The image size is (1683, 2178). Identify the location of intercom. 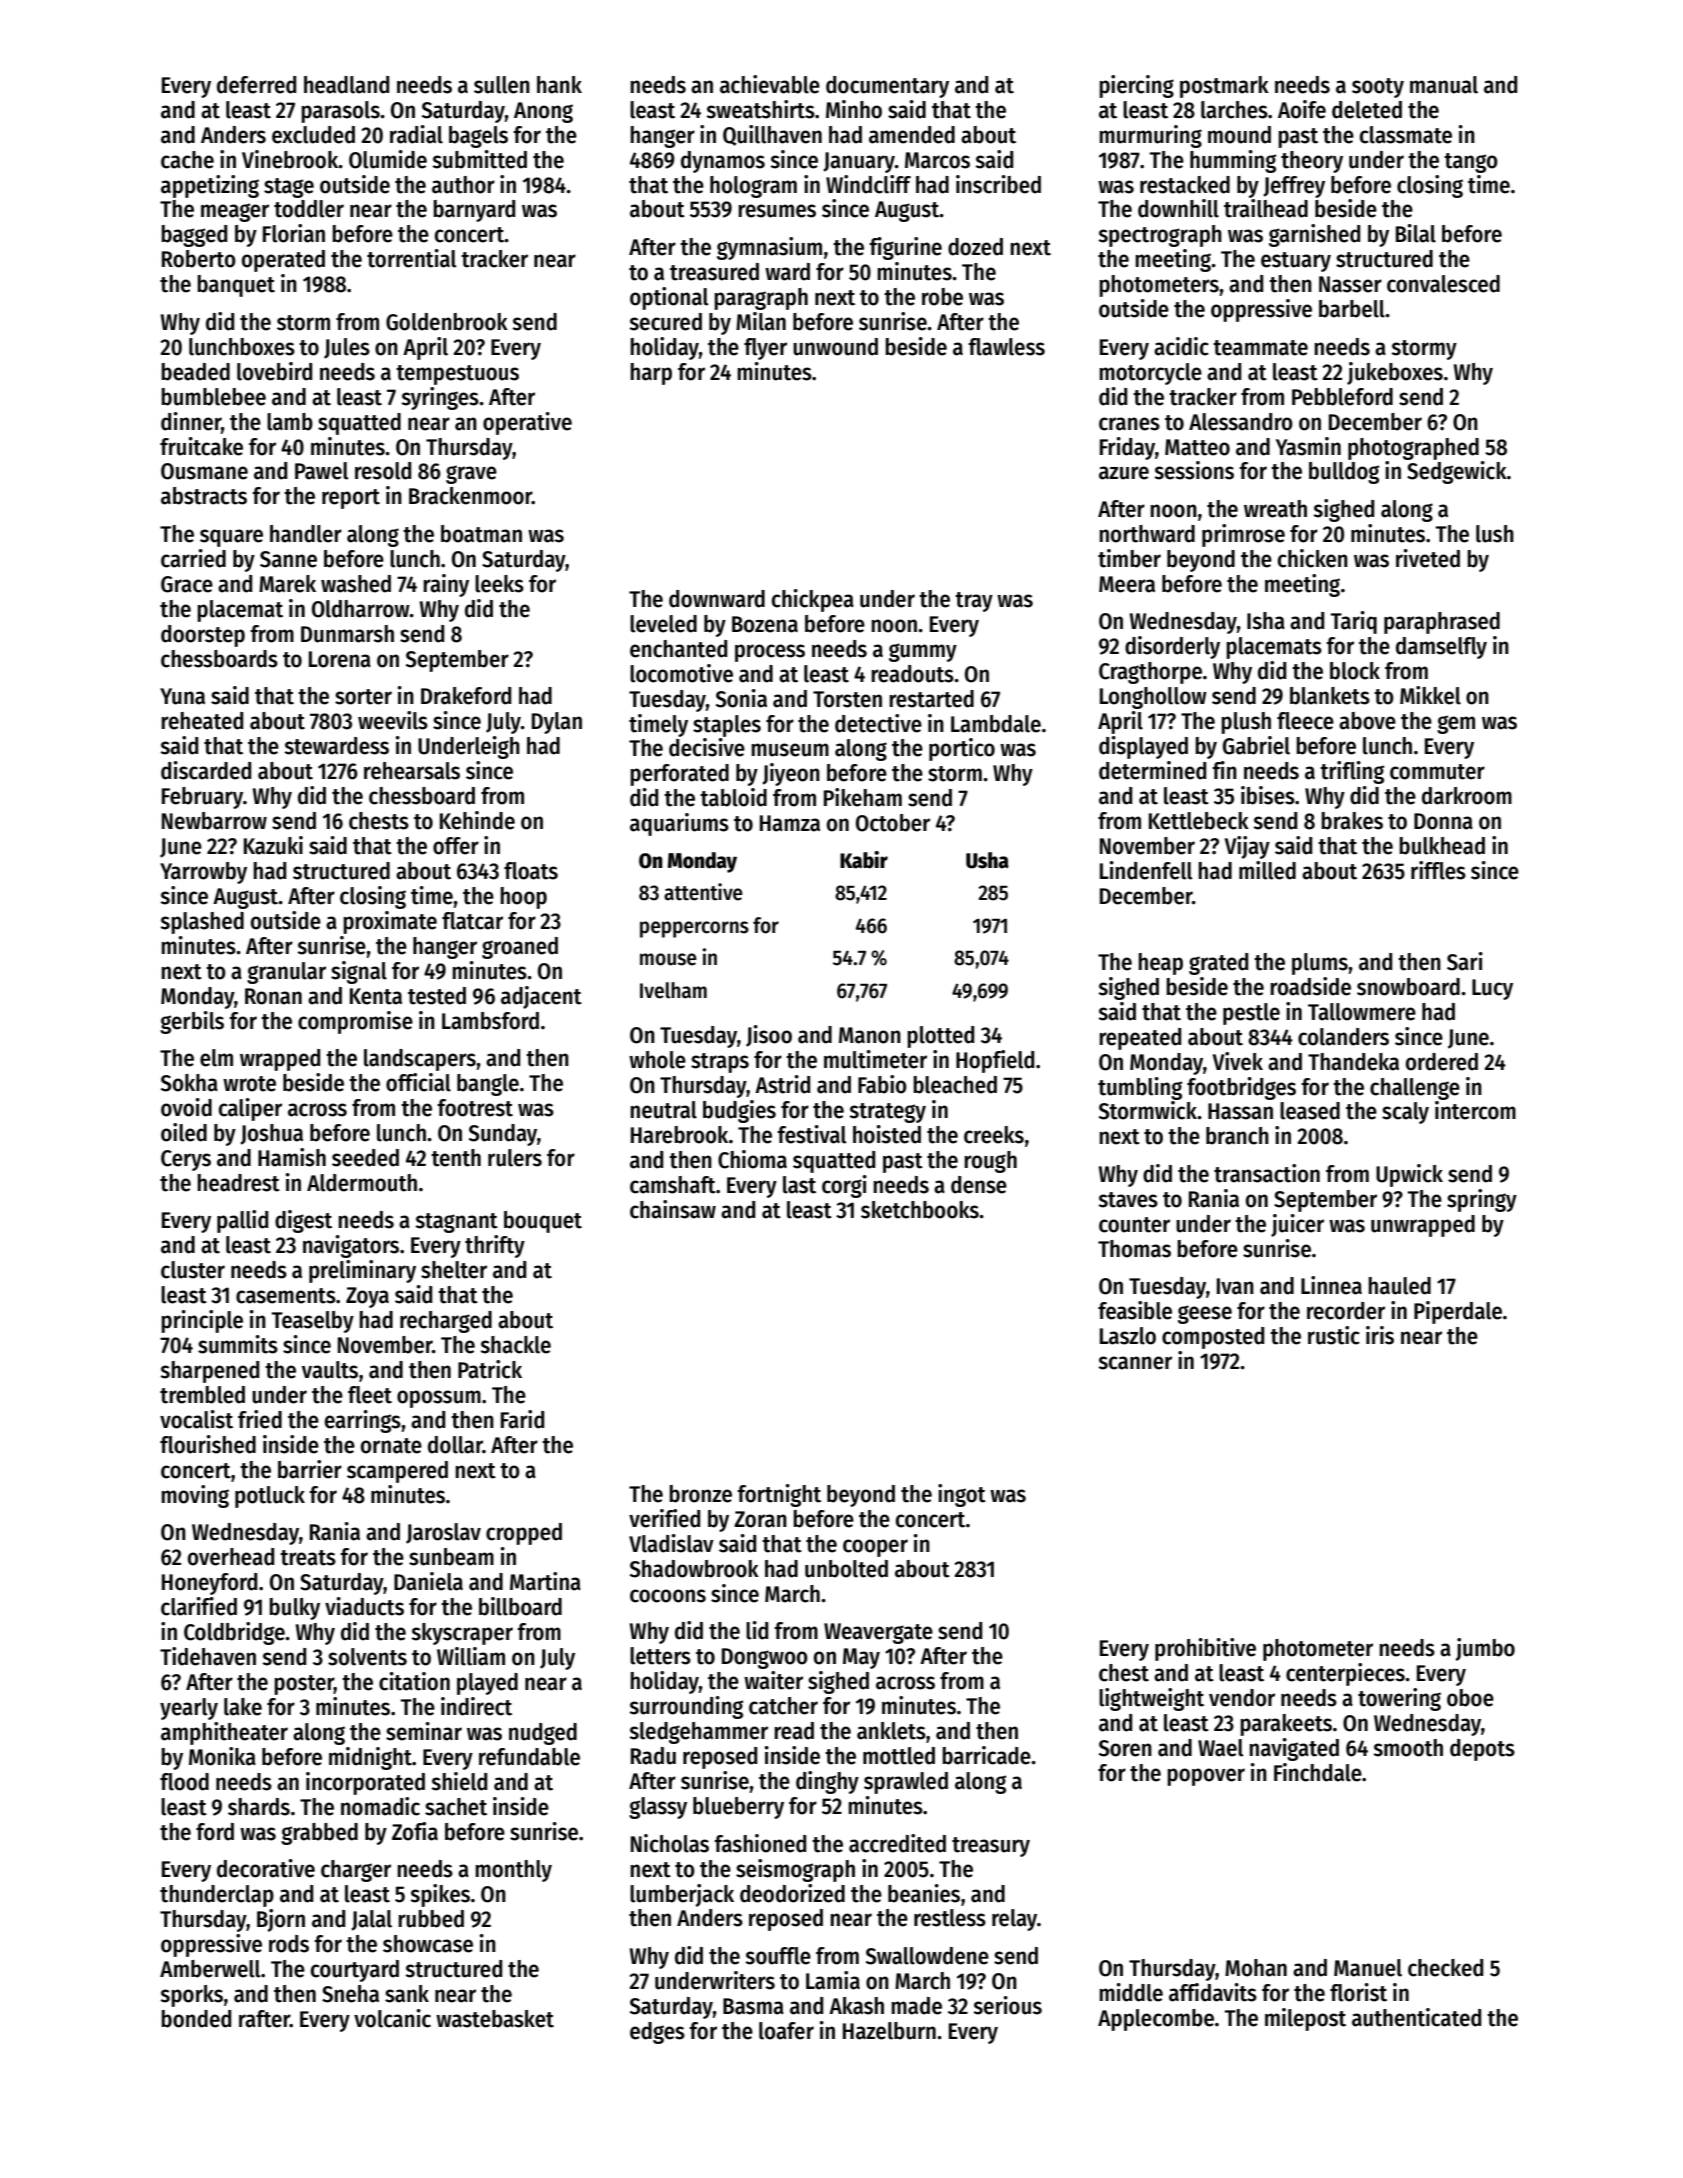
(1475, 1110).
